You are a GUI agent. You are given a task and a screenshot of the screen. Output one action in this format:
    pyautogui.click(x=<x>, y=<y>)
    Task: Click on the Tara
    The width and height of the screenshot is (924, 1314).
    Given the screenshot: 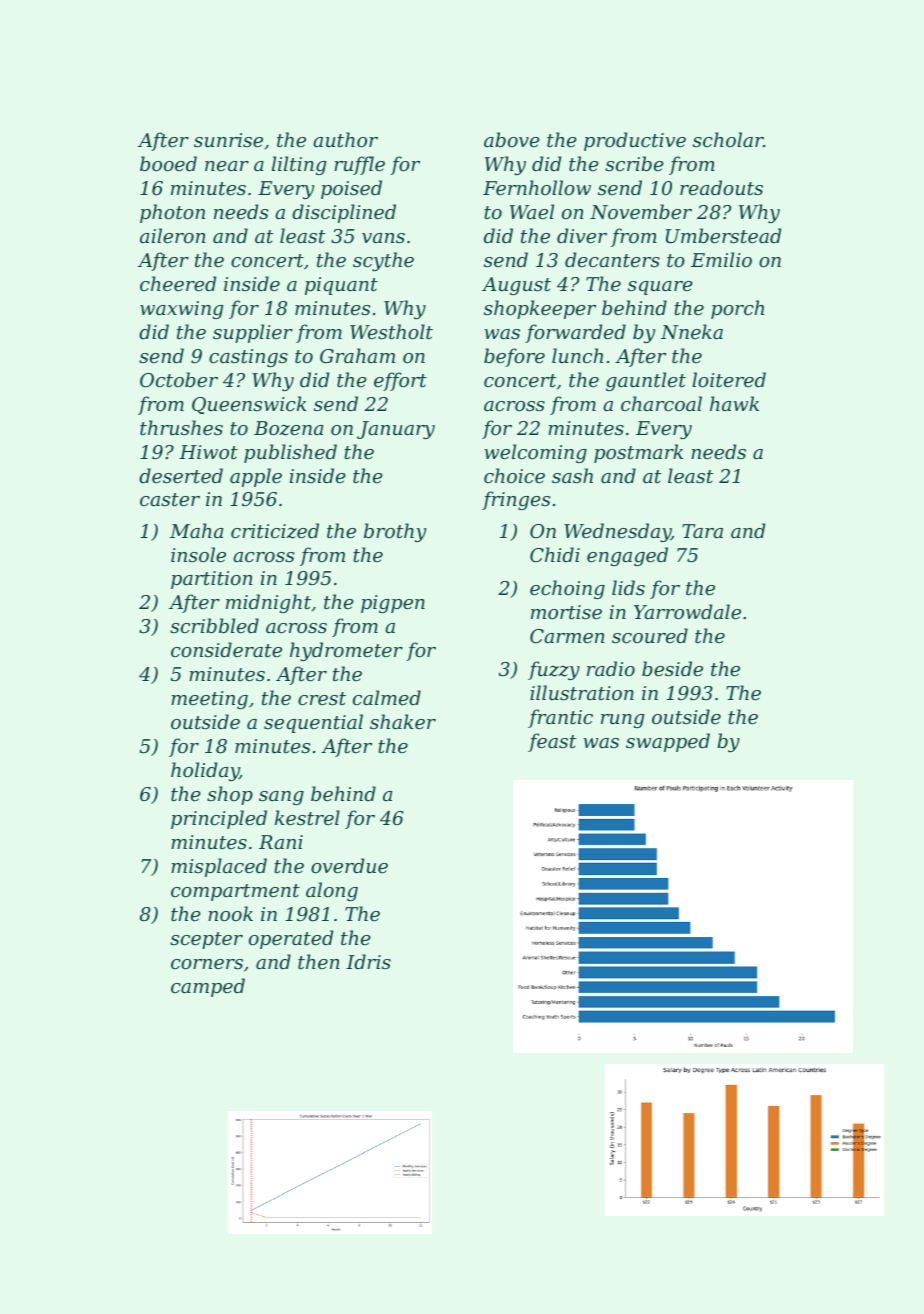 What is the action you would take?
    pyautogui.click(x=702, y=531)
